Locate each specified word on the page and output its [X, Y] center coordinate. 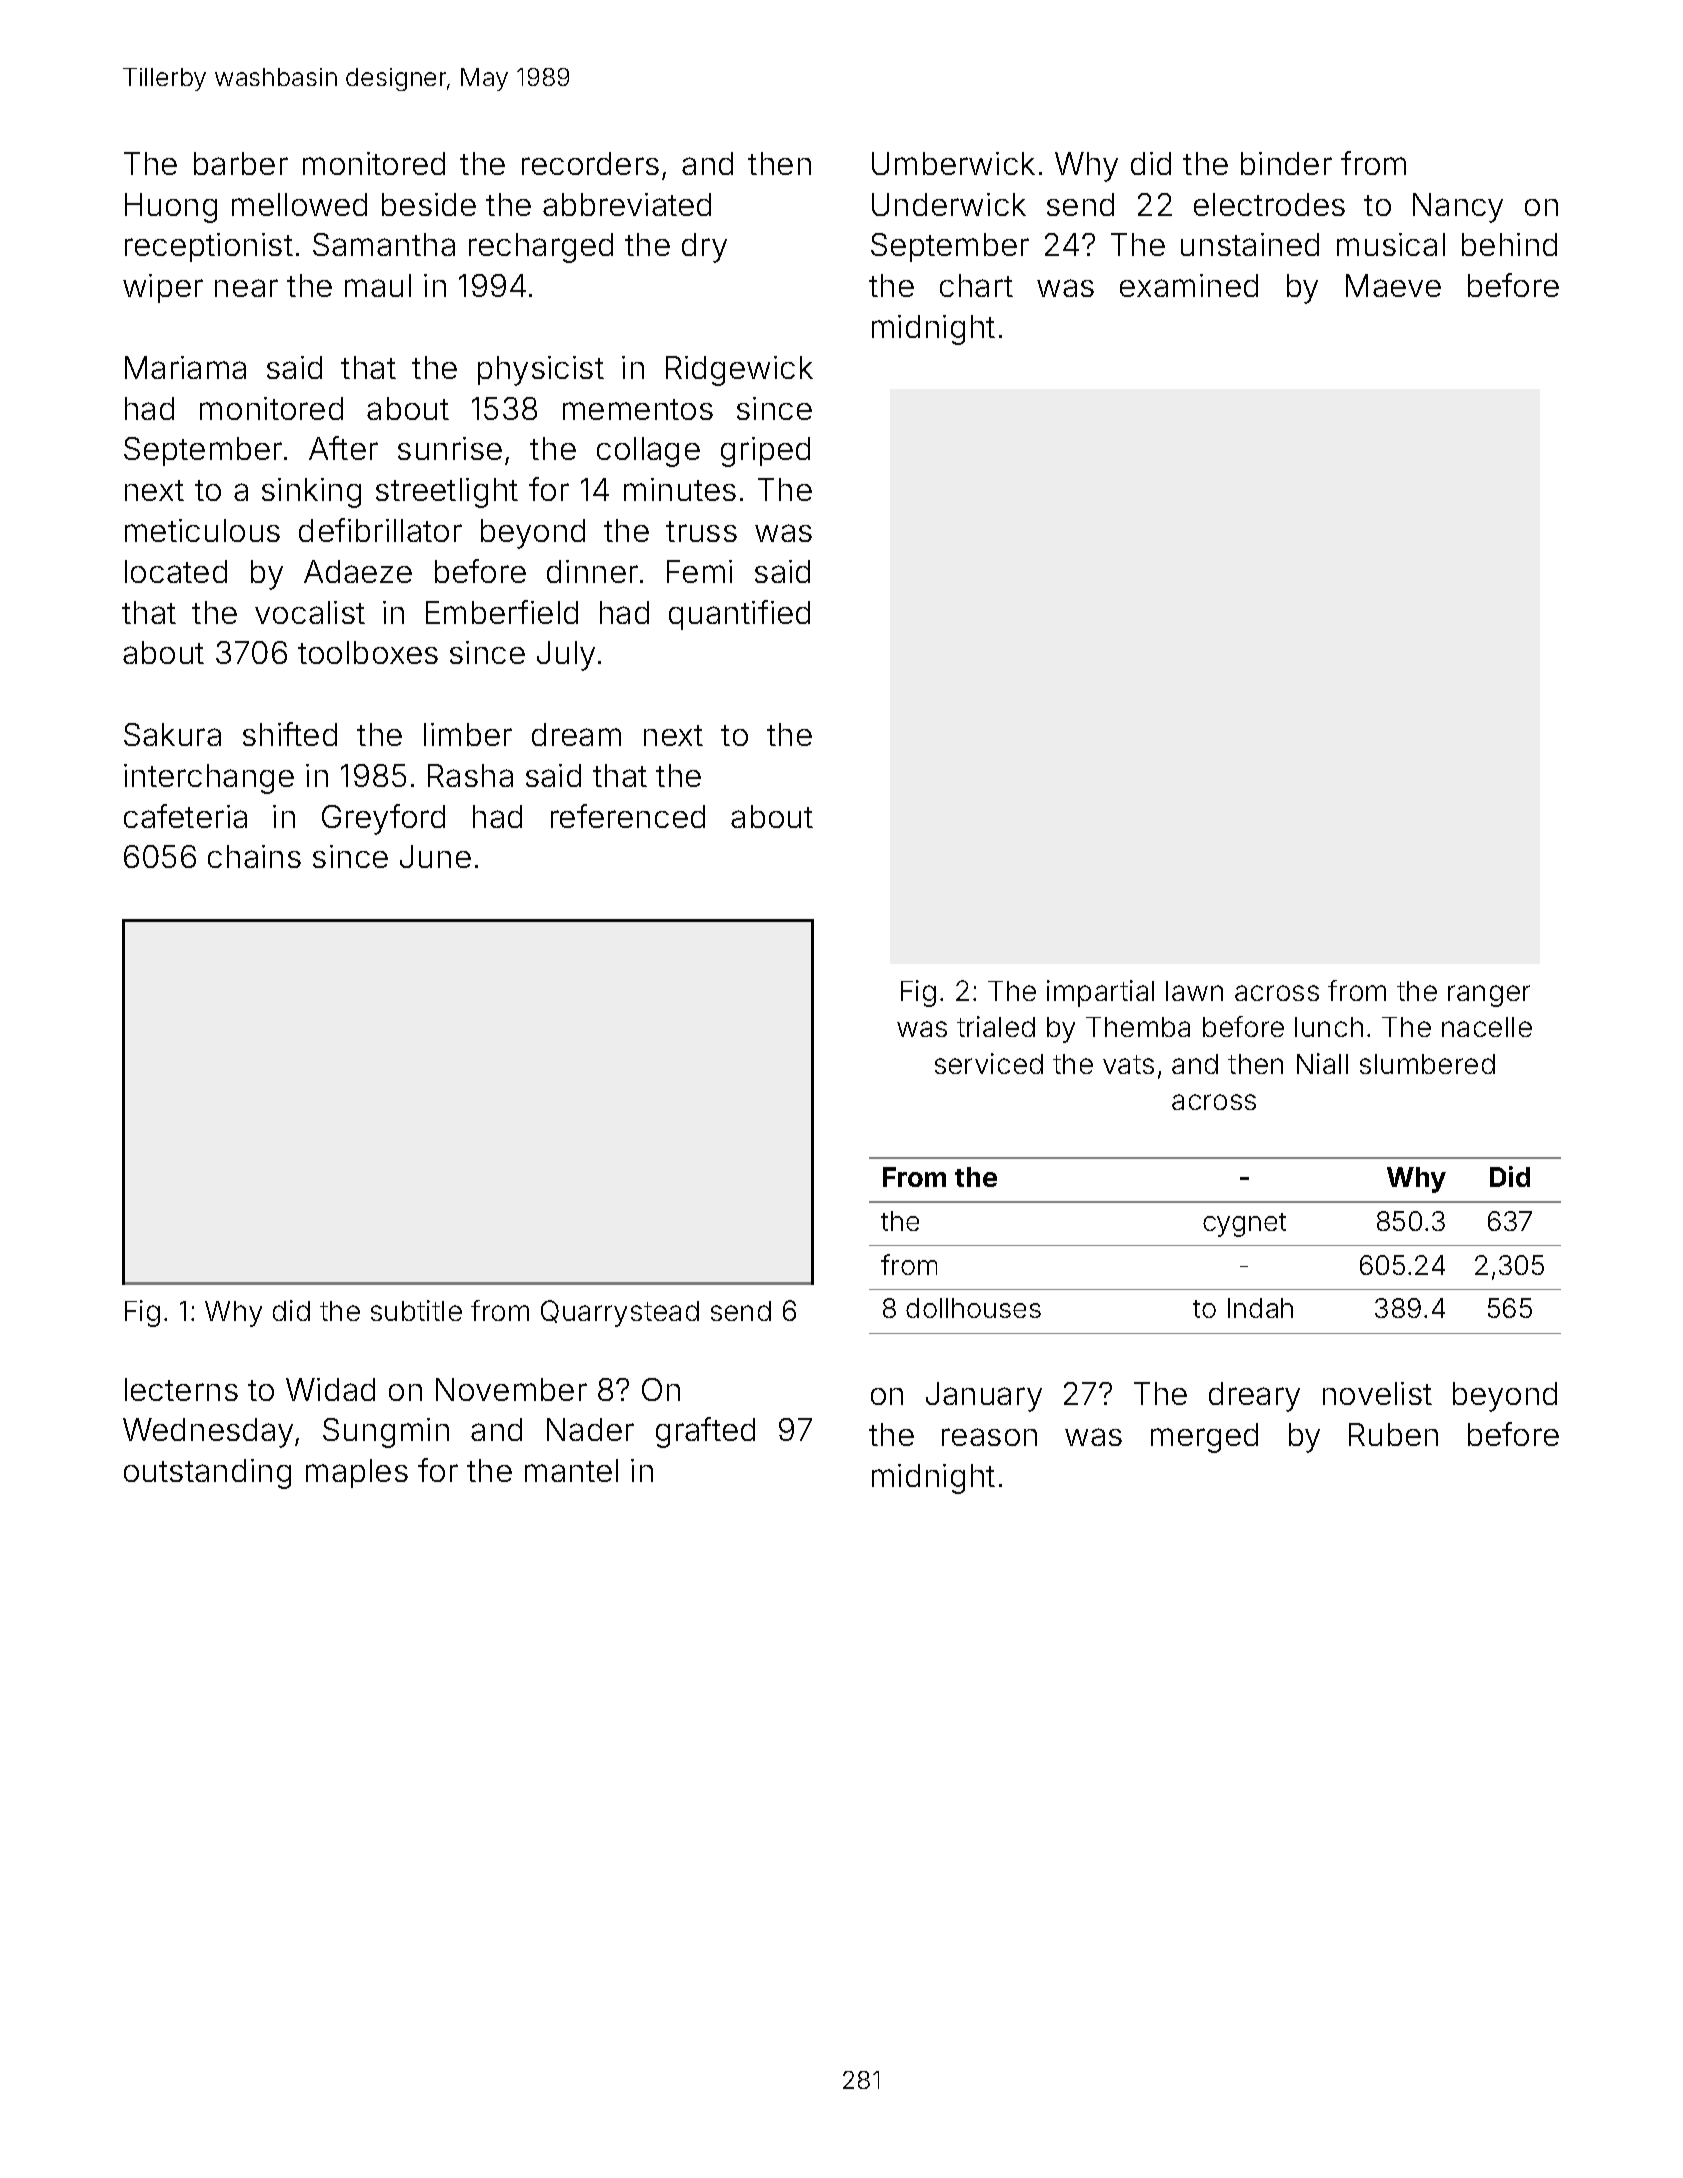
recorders [590, 163]
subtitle [416, 1310]
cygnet [1244, 1225]
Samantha [384, 244]
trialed [996, 1026]
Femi [699, 571]
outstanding [207, 1474]
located [176, 571]
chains [254, 856]
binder [1286, 163]
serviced [989, 1063]
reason [989, 1437]
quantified [739, 615]
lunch [1329, 1027]
